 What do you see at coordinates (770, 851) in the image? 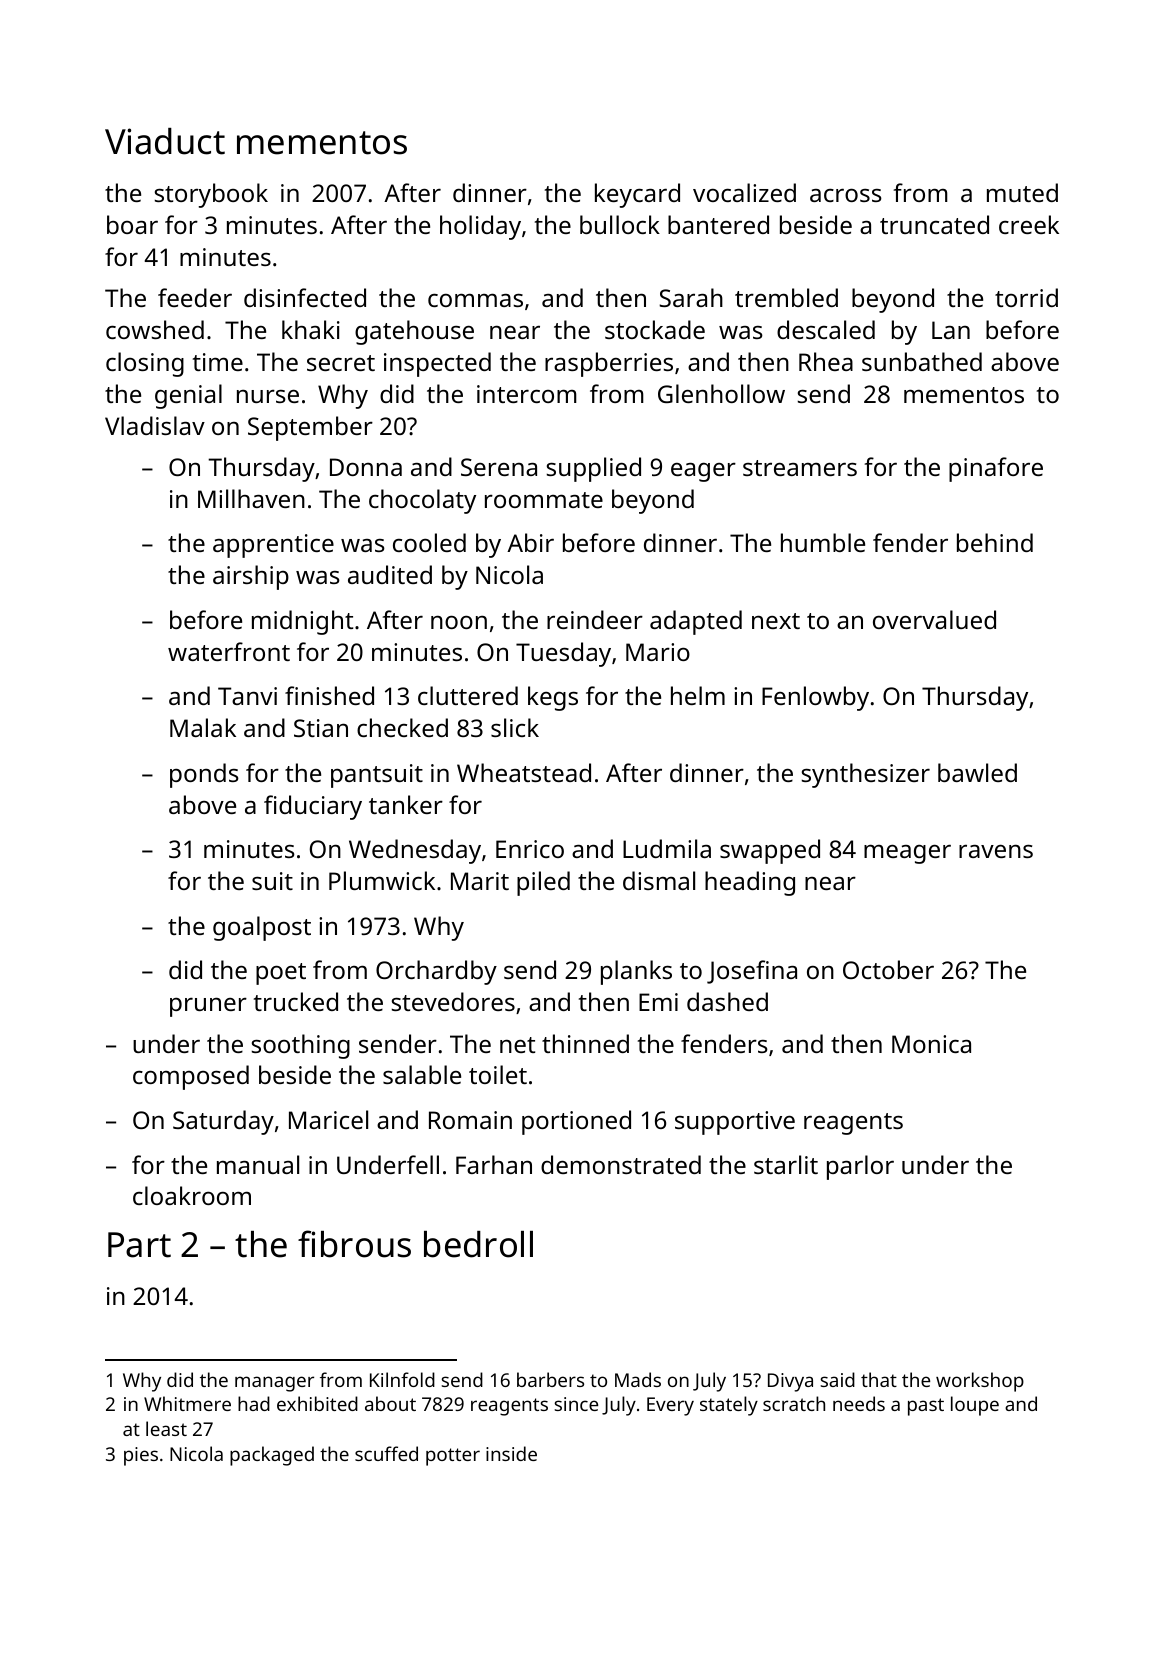
I see `swapped` at bounding box center [770, 851].
